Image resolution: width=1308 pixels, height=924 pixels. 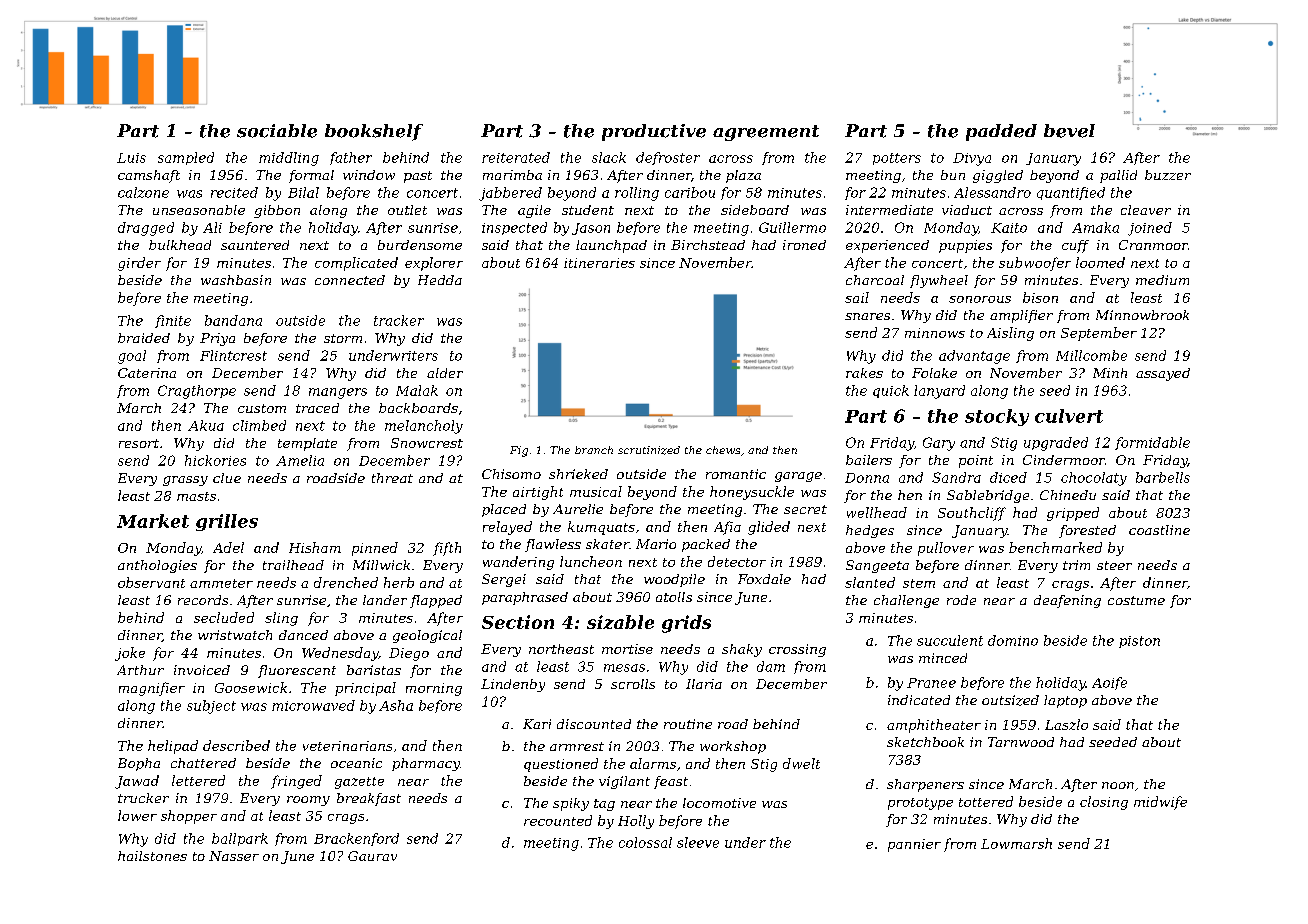 I want to click on sleeve, so click(x=698, y=842).
